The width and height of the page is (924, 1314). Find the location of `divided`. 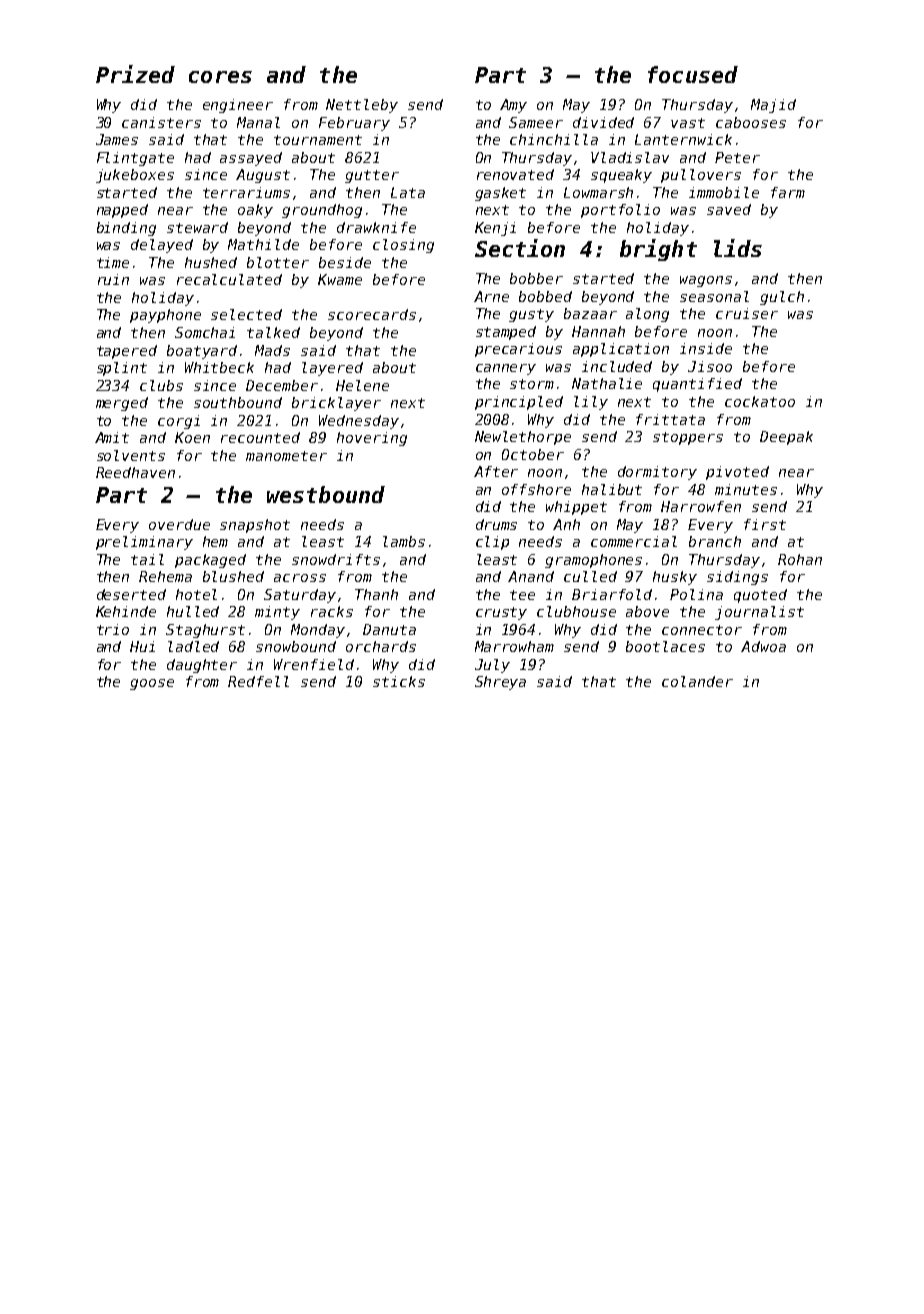

divided is located at coordinates (603, 122).
